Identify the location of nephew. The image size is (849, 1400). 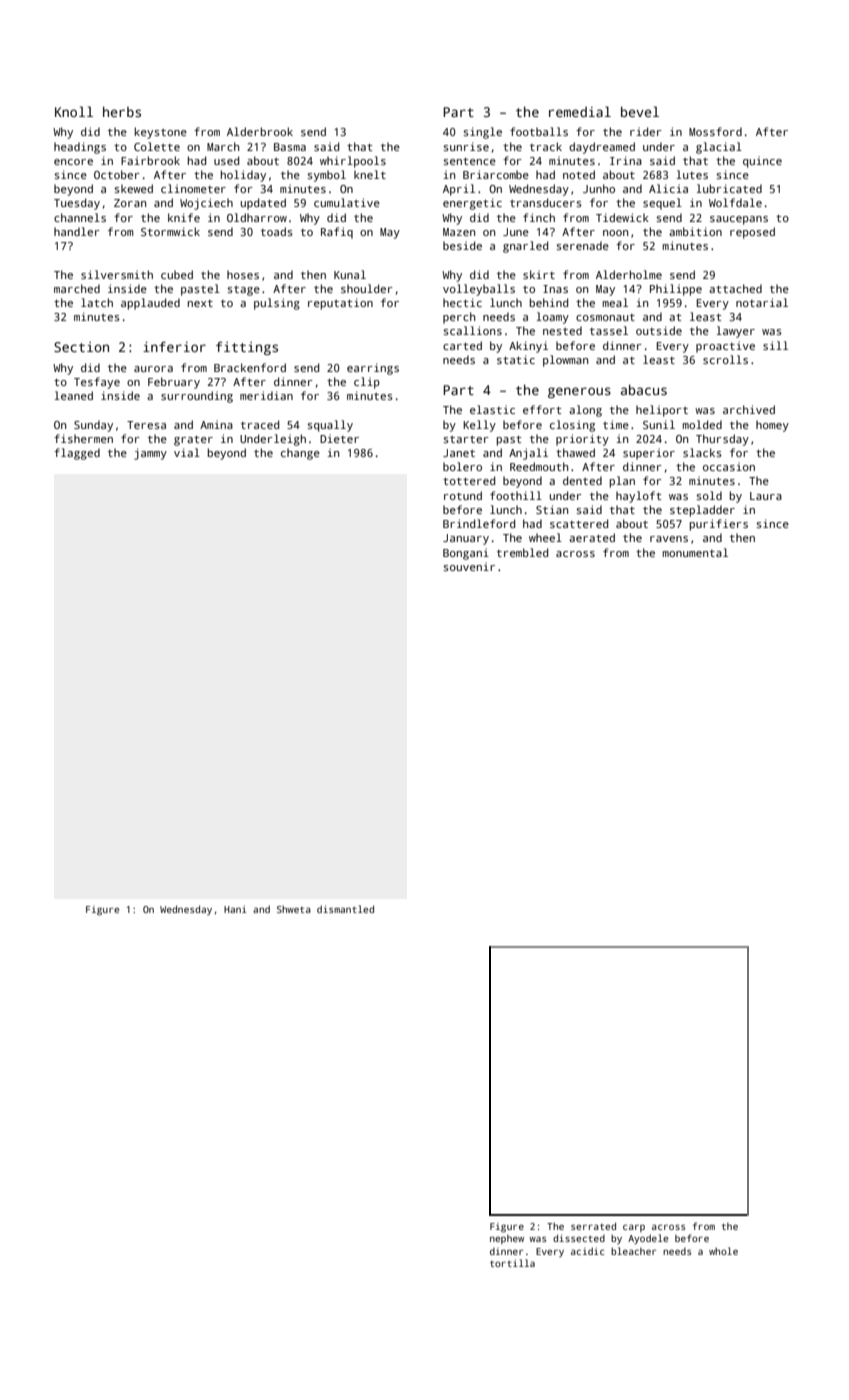
(507, 1239).
